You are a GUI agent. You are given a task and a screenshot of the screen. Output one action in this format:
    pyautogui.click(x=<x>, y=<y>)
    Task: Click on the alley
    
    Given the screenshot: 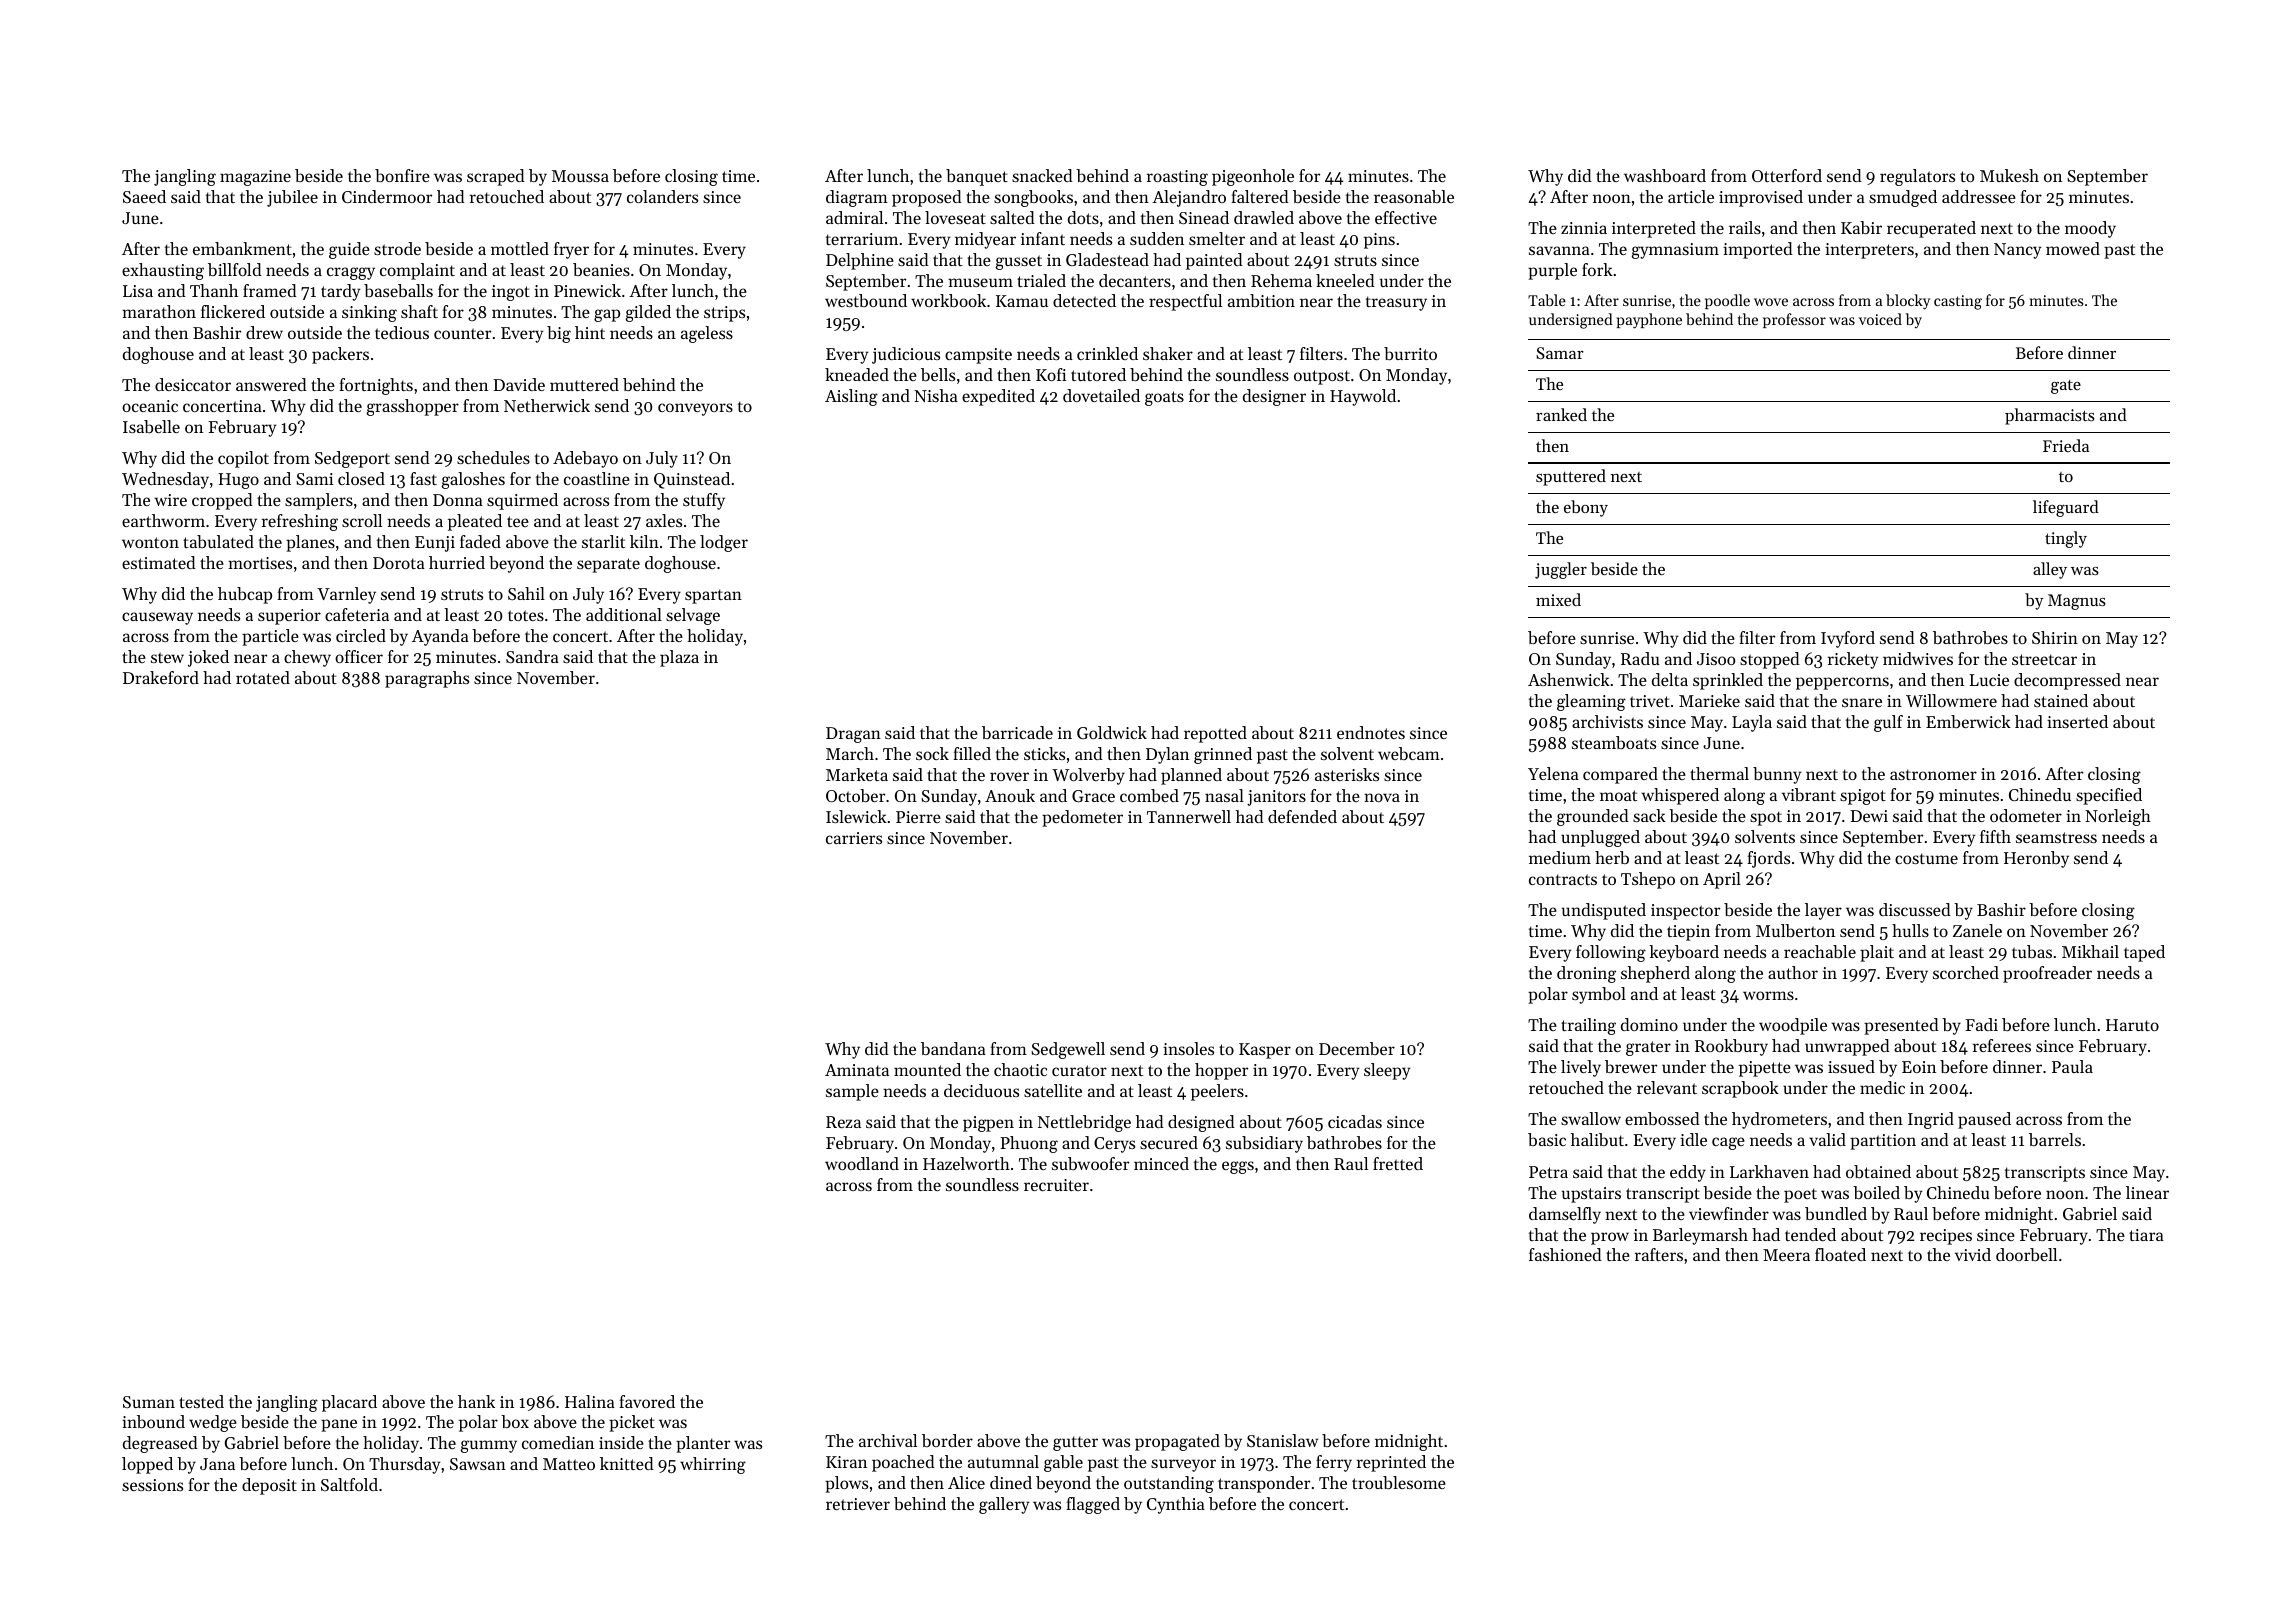 What is the action you would take?
    pyautogui.click(x=2050, y=570)
